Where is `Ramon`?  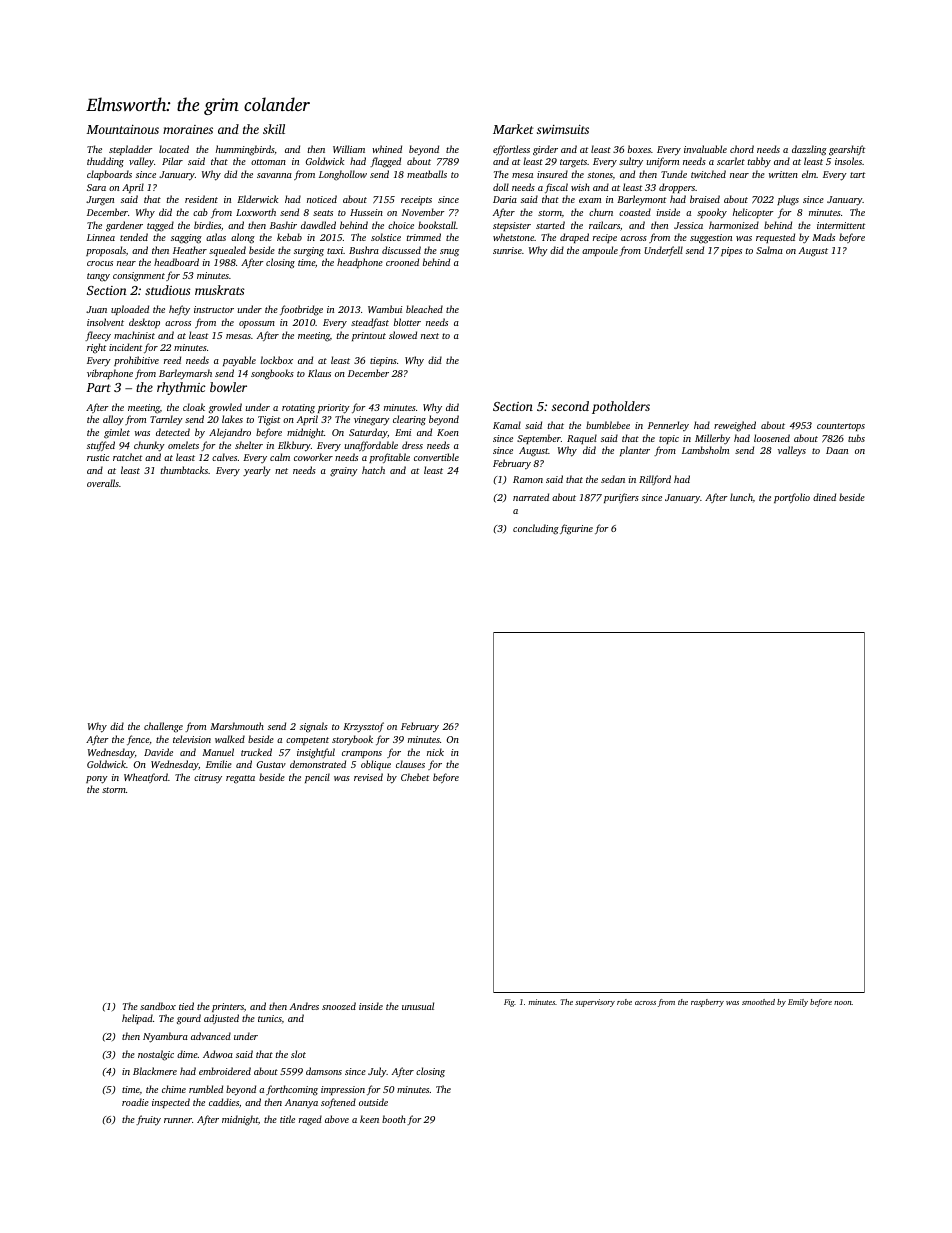 Ramon is located at coordinates (528, 479).
